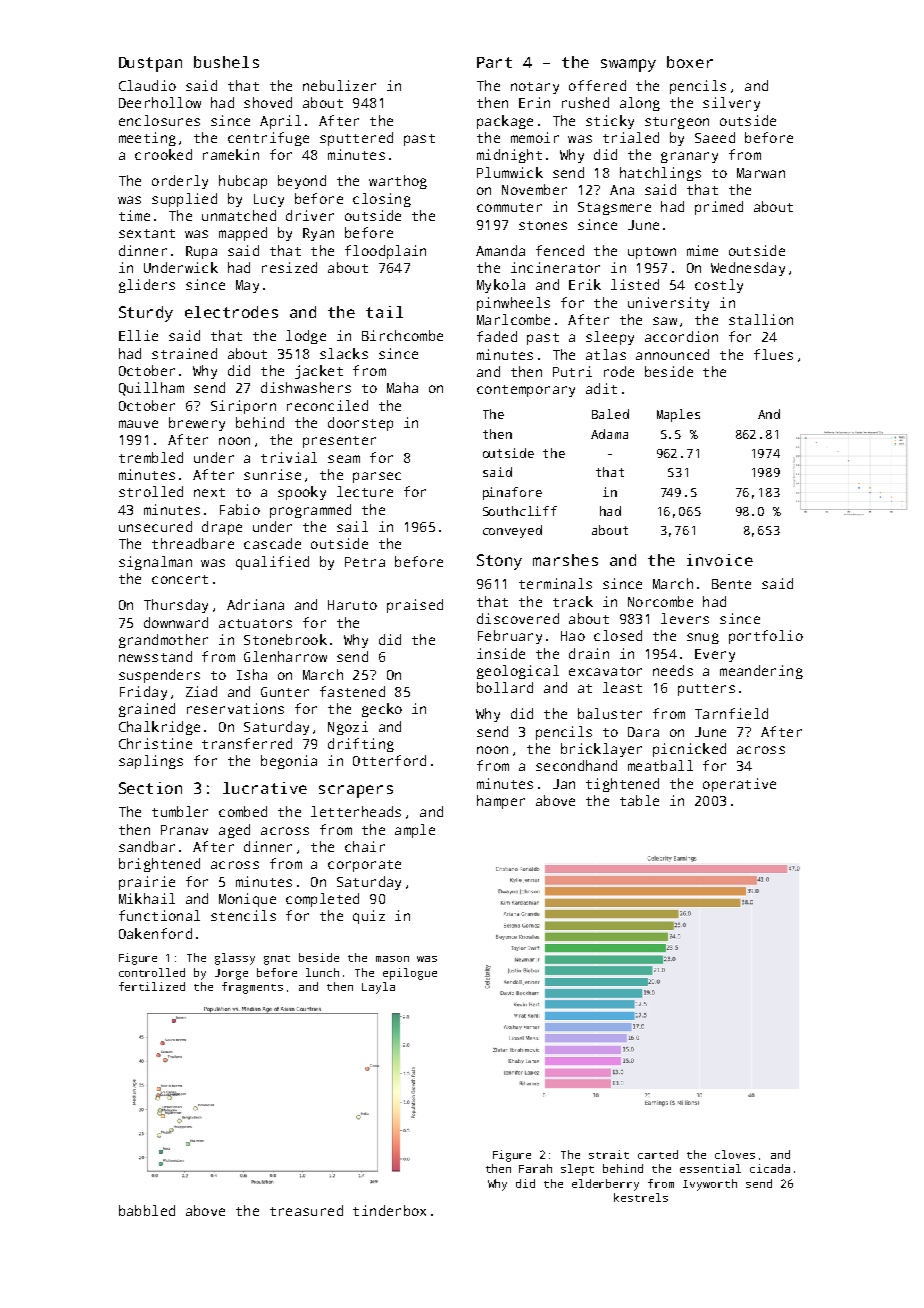 Image resolution: width=924 pixels, height=1308 pixels. I want to click on Adama, so click(609, 434).
